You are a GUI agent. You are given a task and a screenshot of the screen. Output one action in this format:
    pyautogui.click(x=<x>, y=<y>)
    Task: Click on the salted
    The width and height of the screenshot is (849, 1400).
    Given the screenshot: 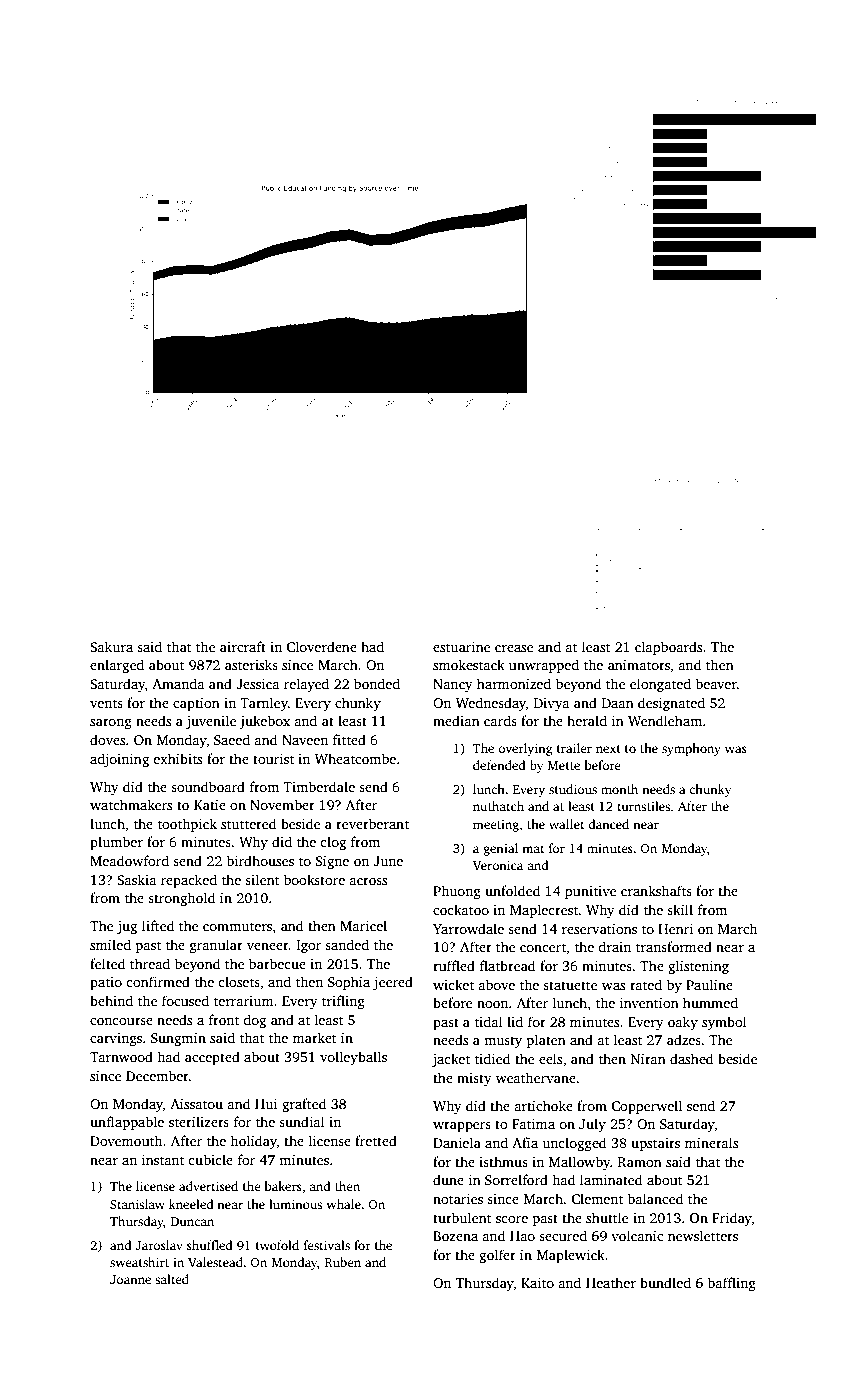 What is the action you would take?
    pyautogui.click(x=172, y=1279)
